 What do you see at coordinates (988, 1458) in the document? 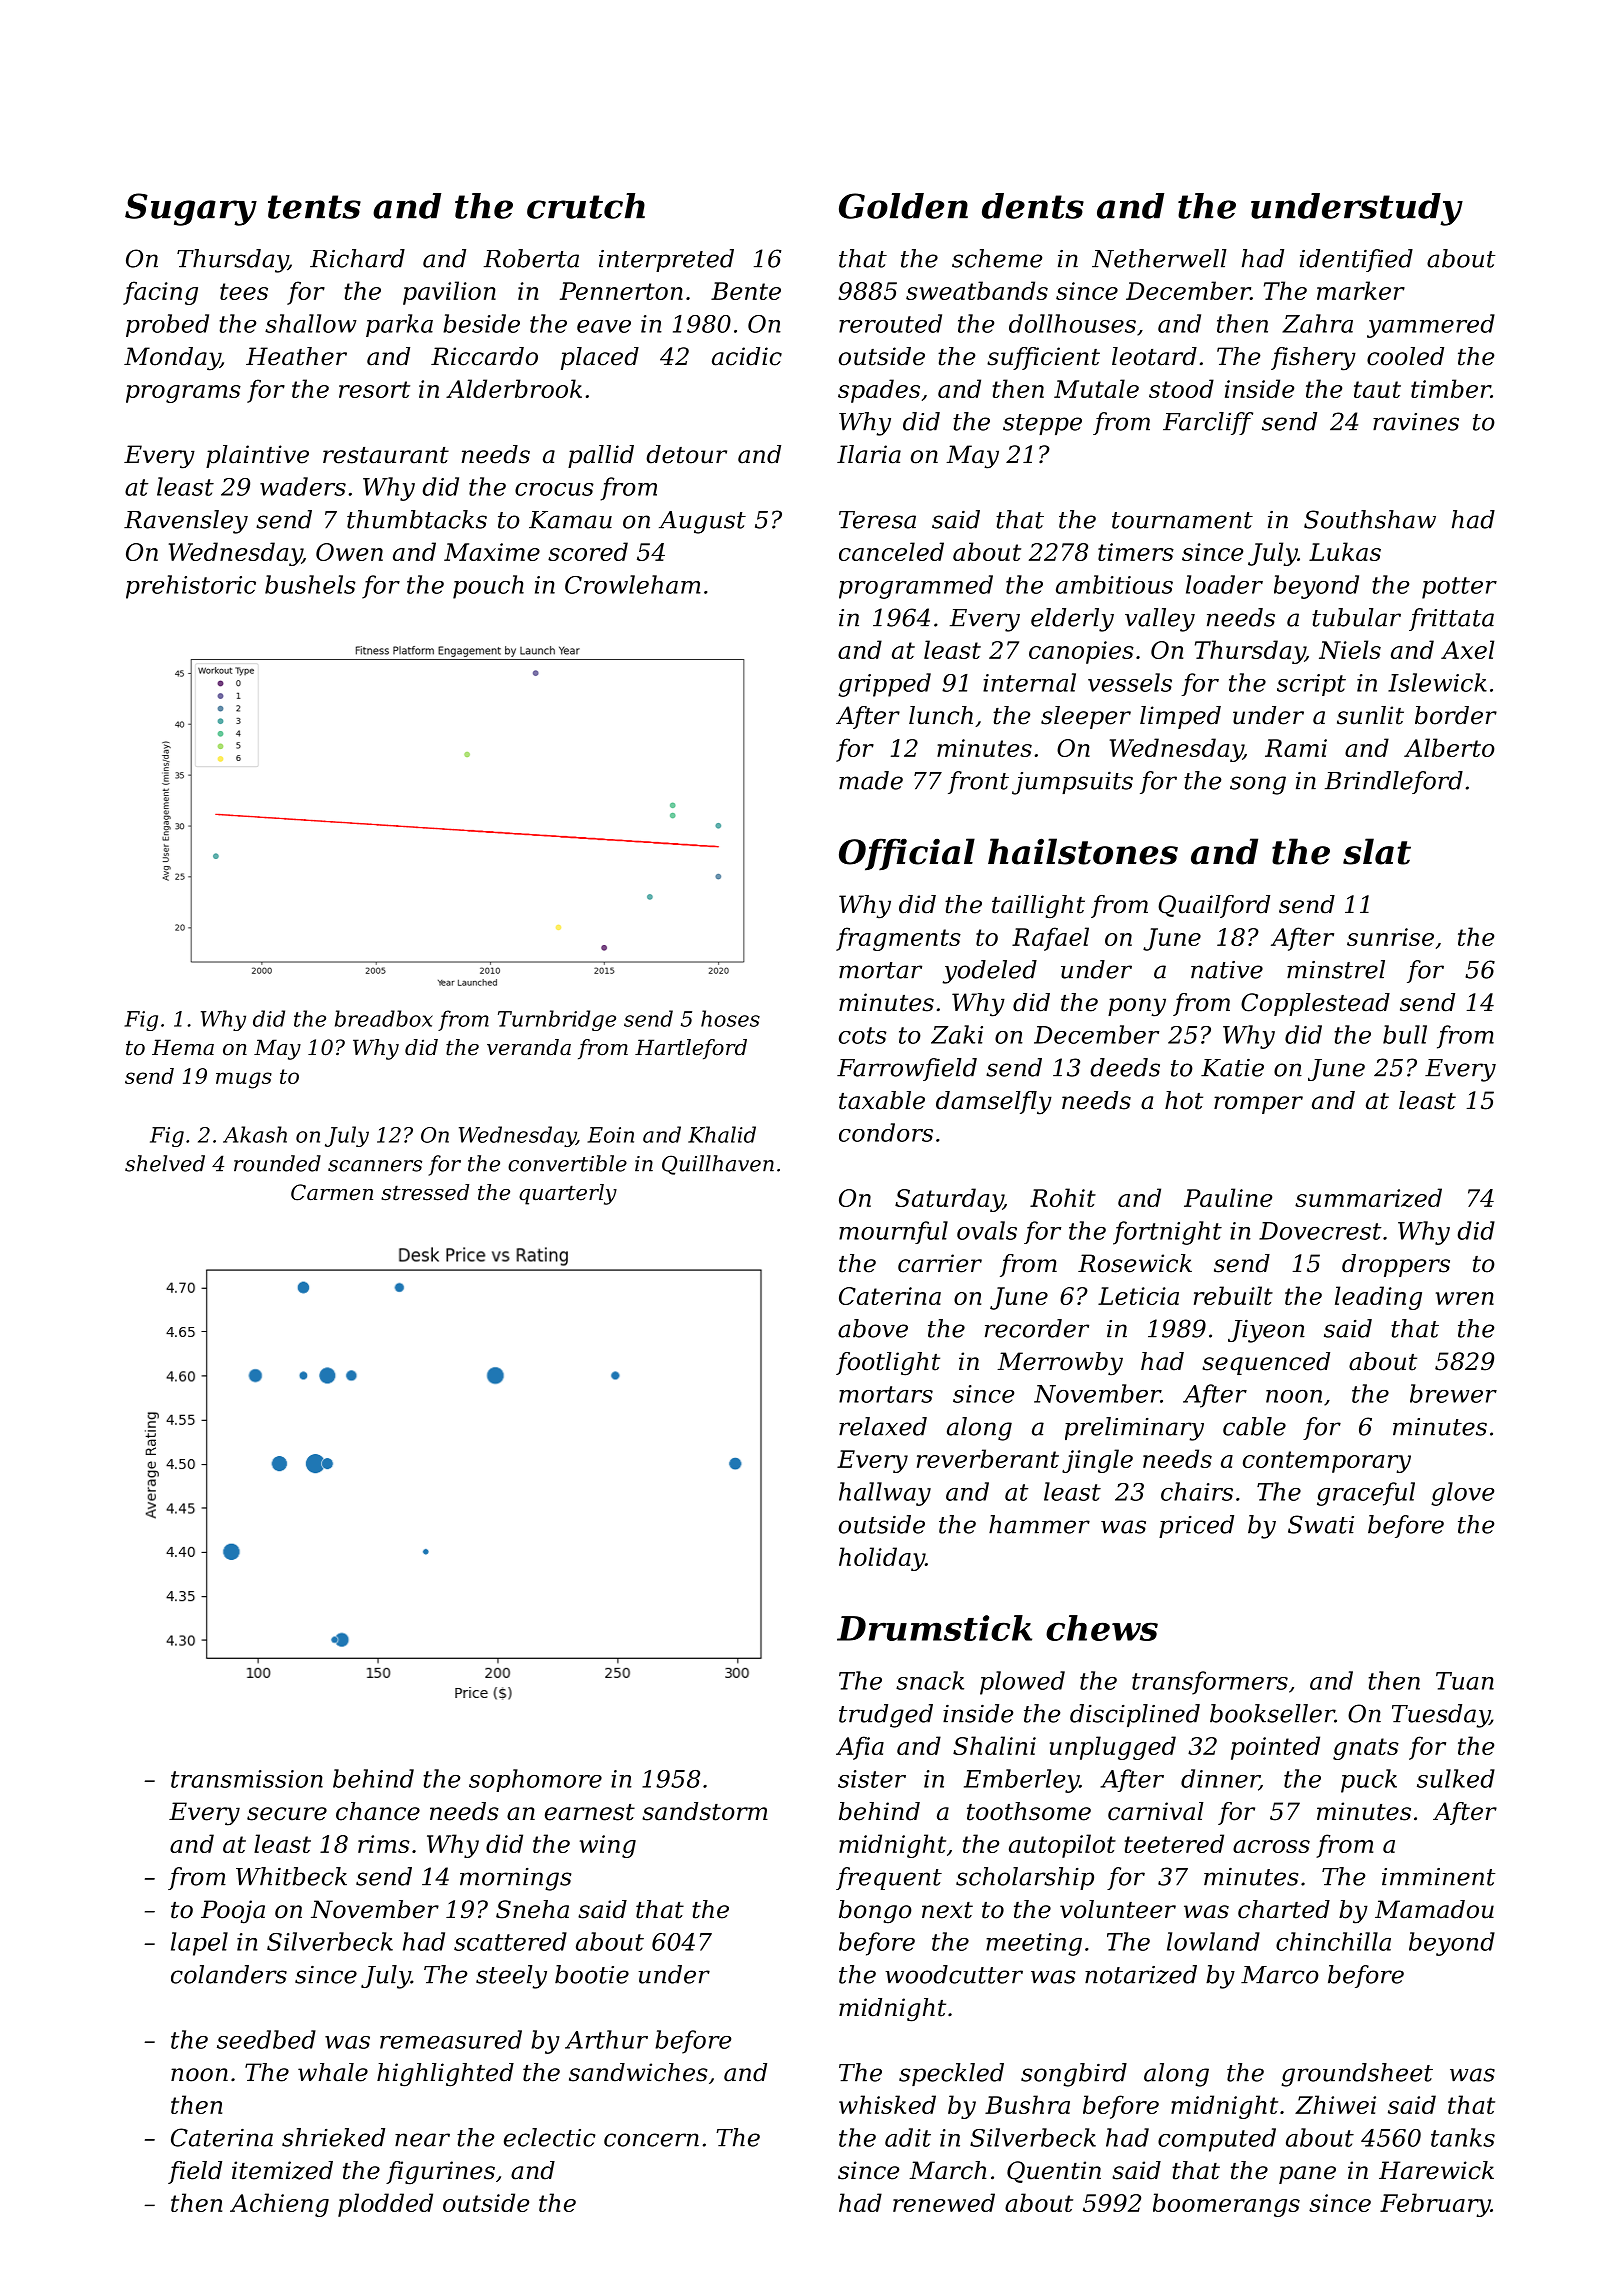
I see `reverberant` at bounding box center [988, 1458].
